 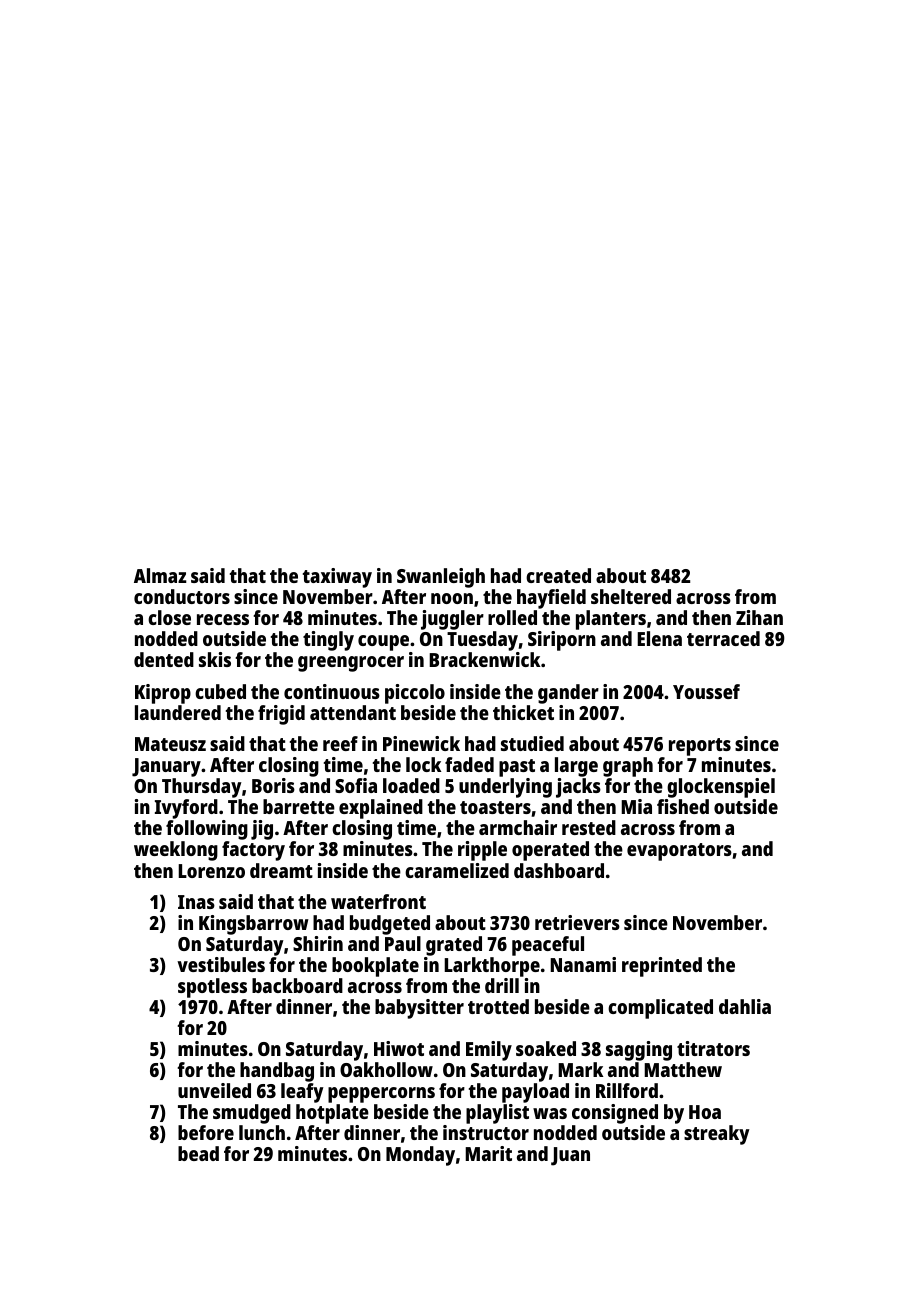 I want to click on taxiway, so click(x=337, y=578).
